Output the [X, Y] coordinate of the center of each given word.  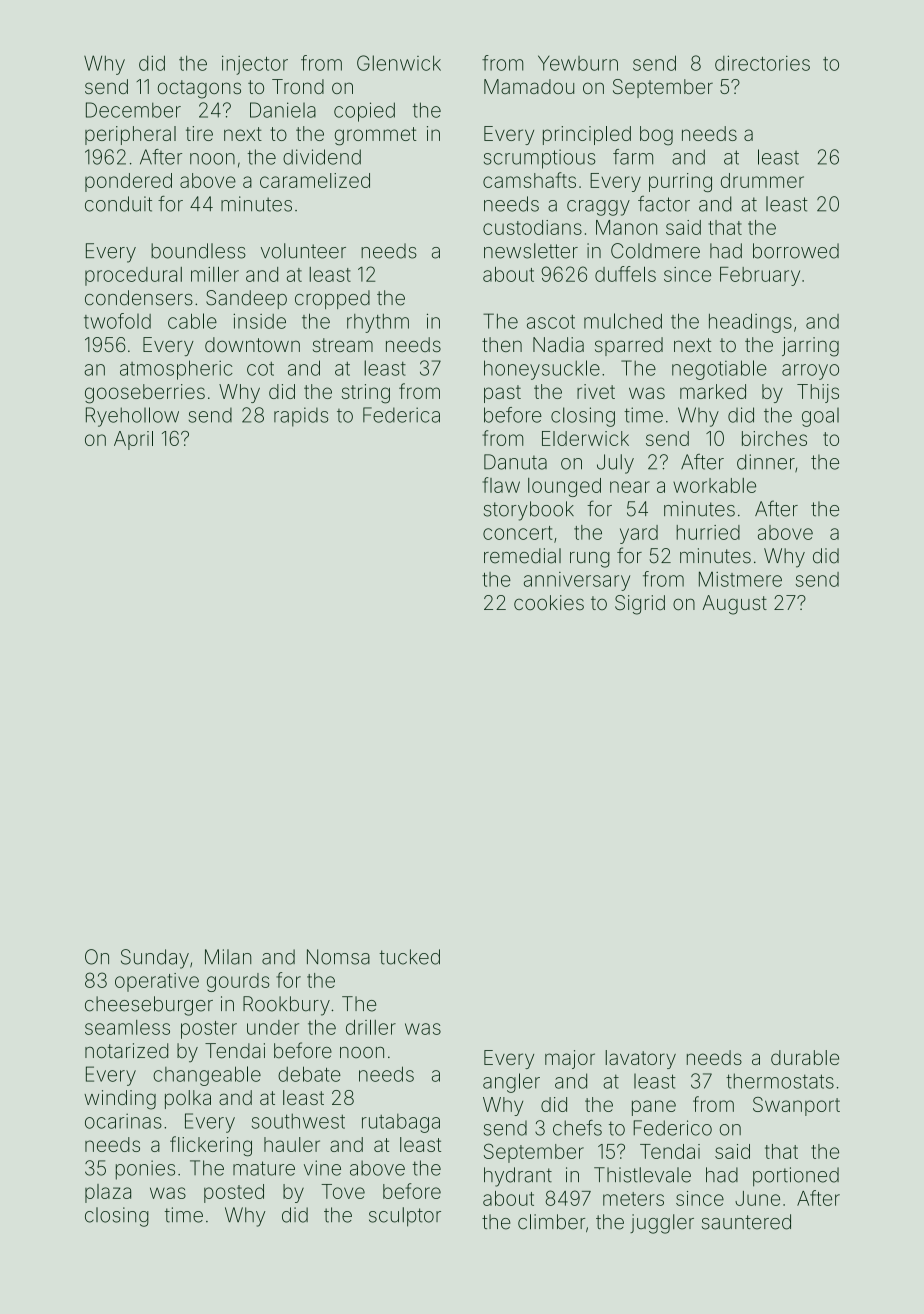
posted [234, 1193]
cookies [549, 602]
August [734, 605]
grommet [375, 136]
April [133, 440]
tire [199, 133]
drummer [762, 180]
